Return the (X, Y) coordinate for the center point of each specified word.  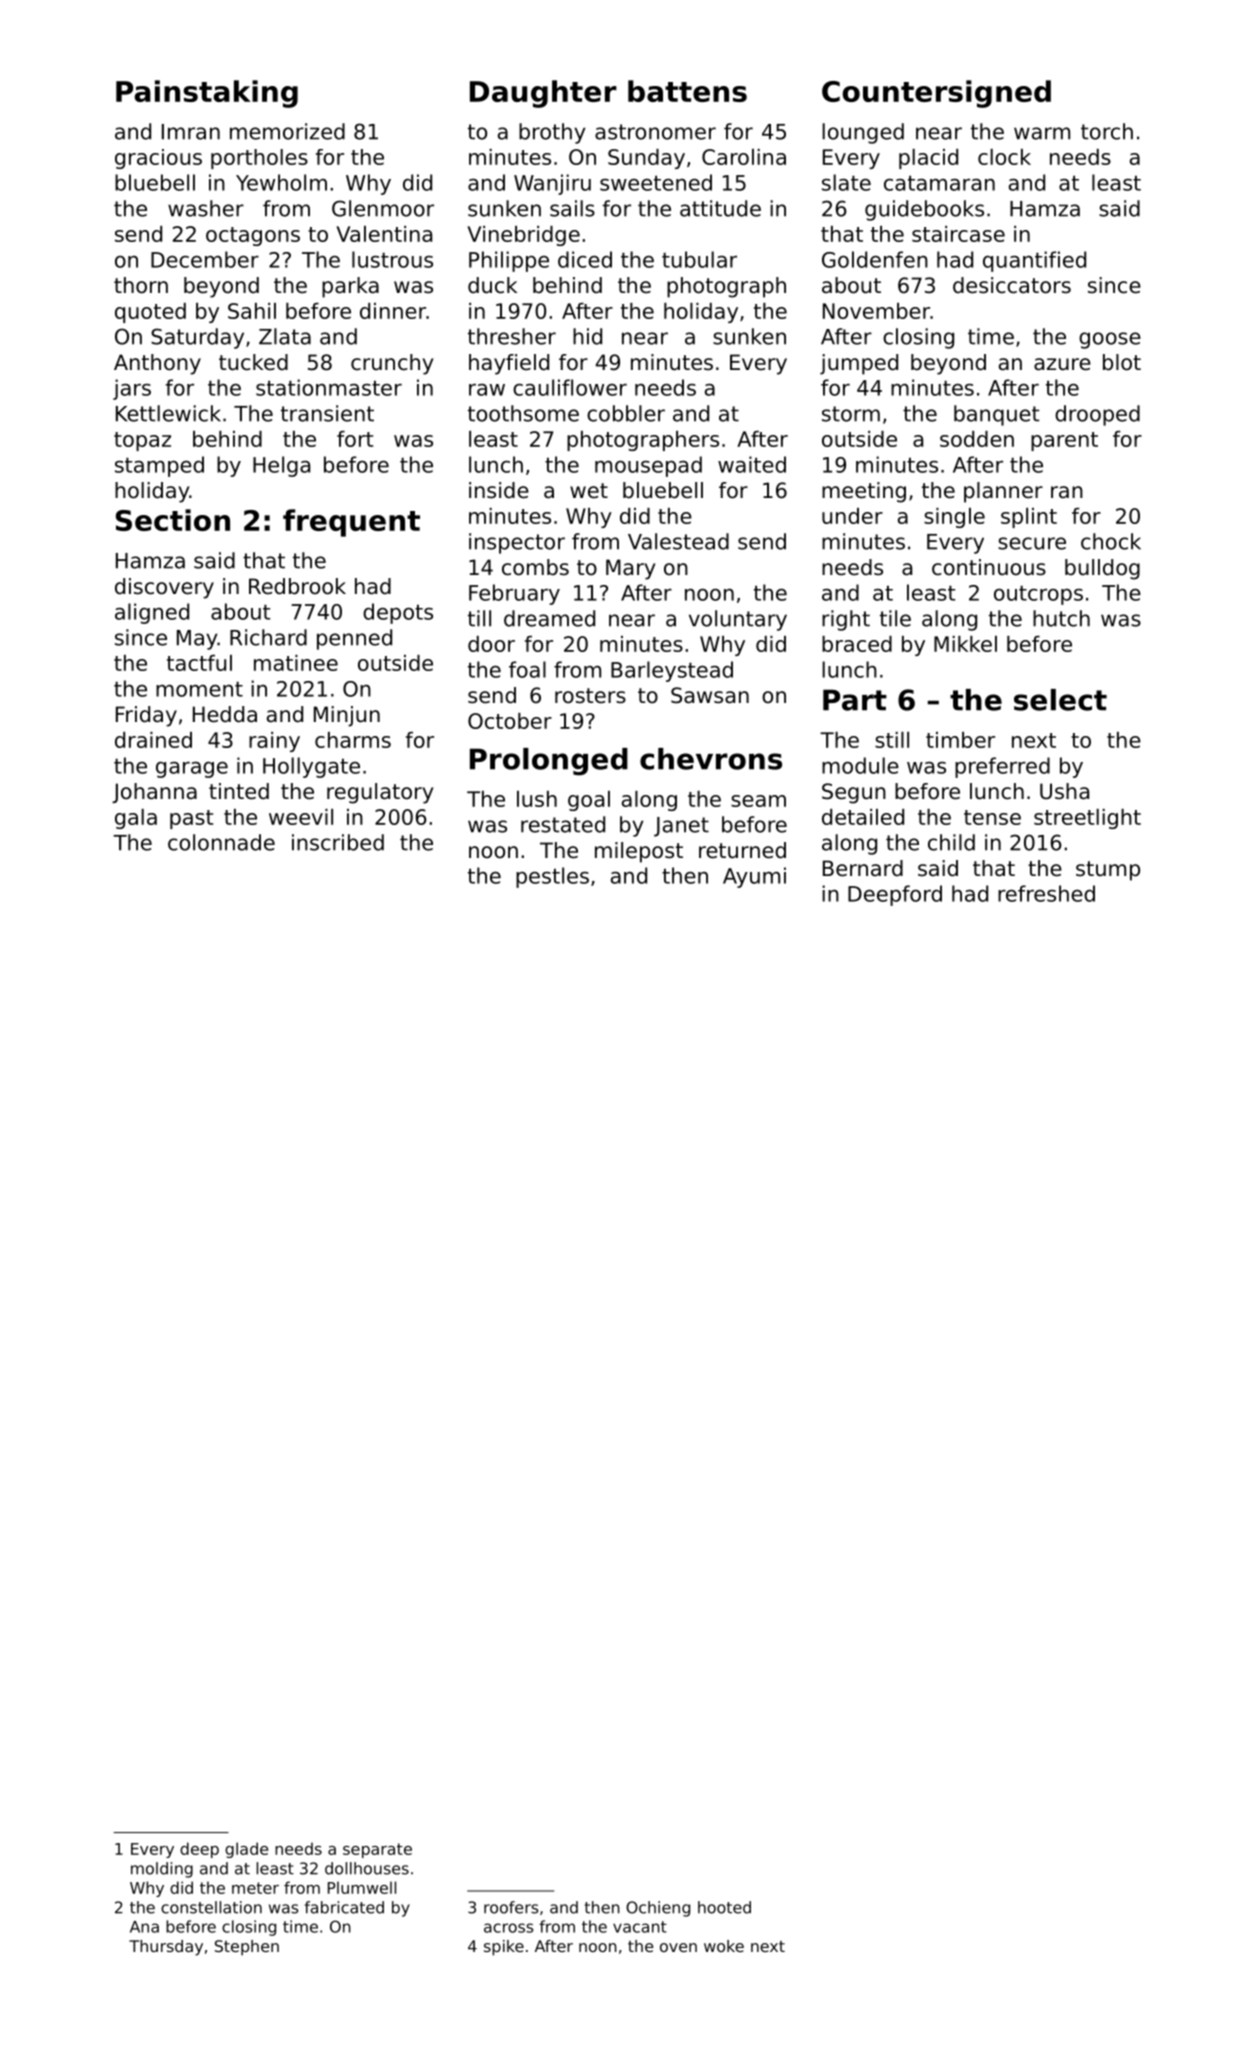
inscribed (338, 842)
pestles (552, 877)
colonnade (221, 842)
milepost (639, 852)
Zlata (285, 336)
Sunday (646, 159)
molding (162, 1870)
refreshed (1046, 893)
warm (1042, 133)
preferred (1002, 767)
